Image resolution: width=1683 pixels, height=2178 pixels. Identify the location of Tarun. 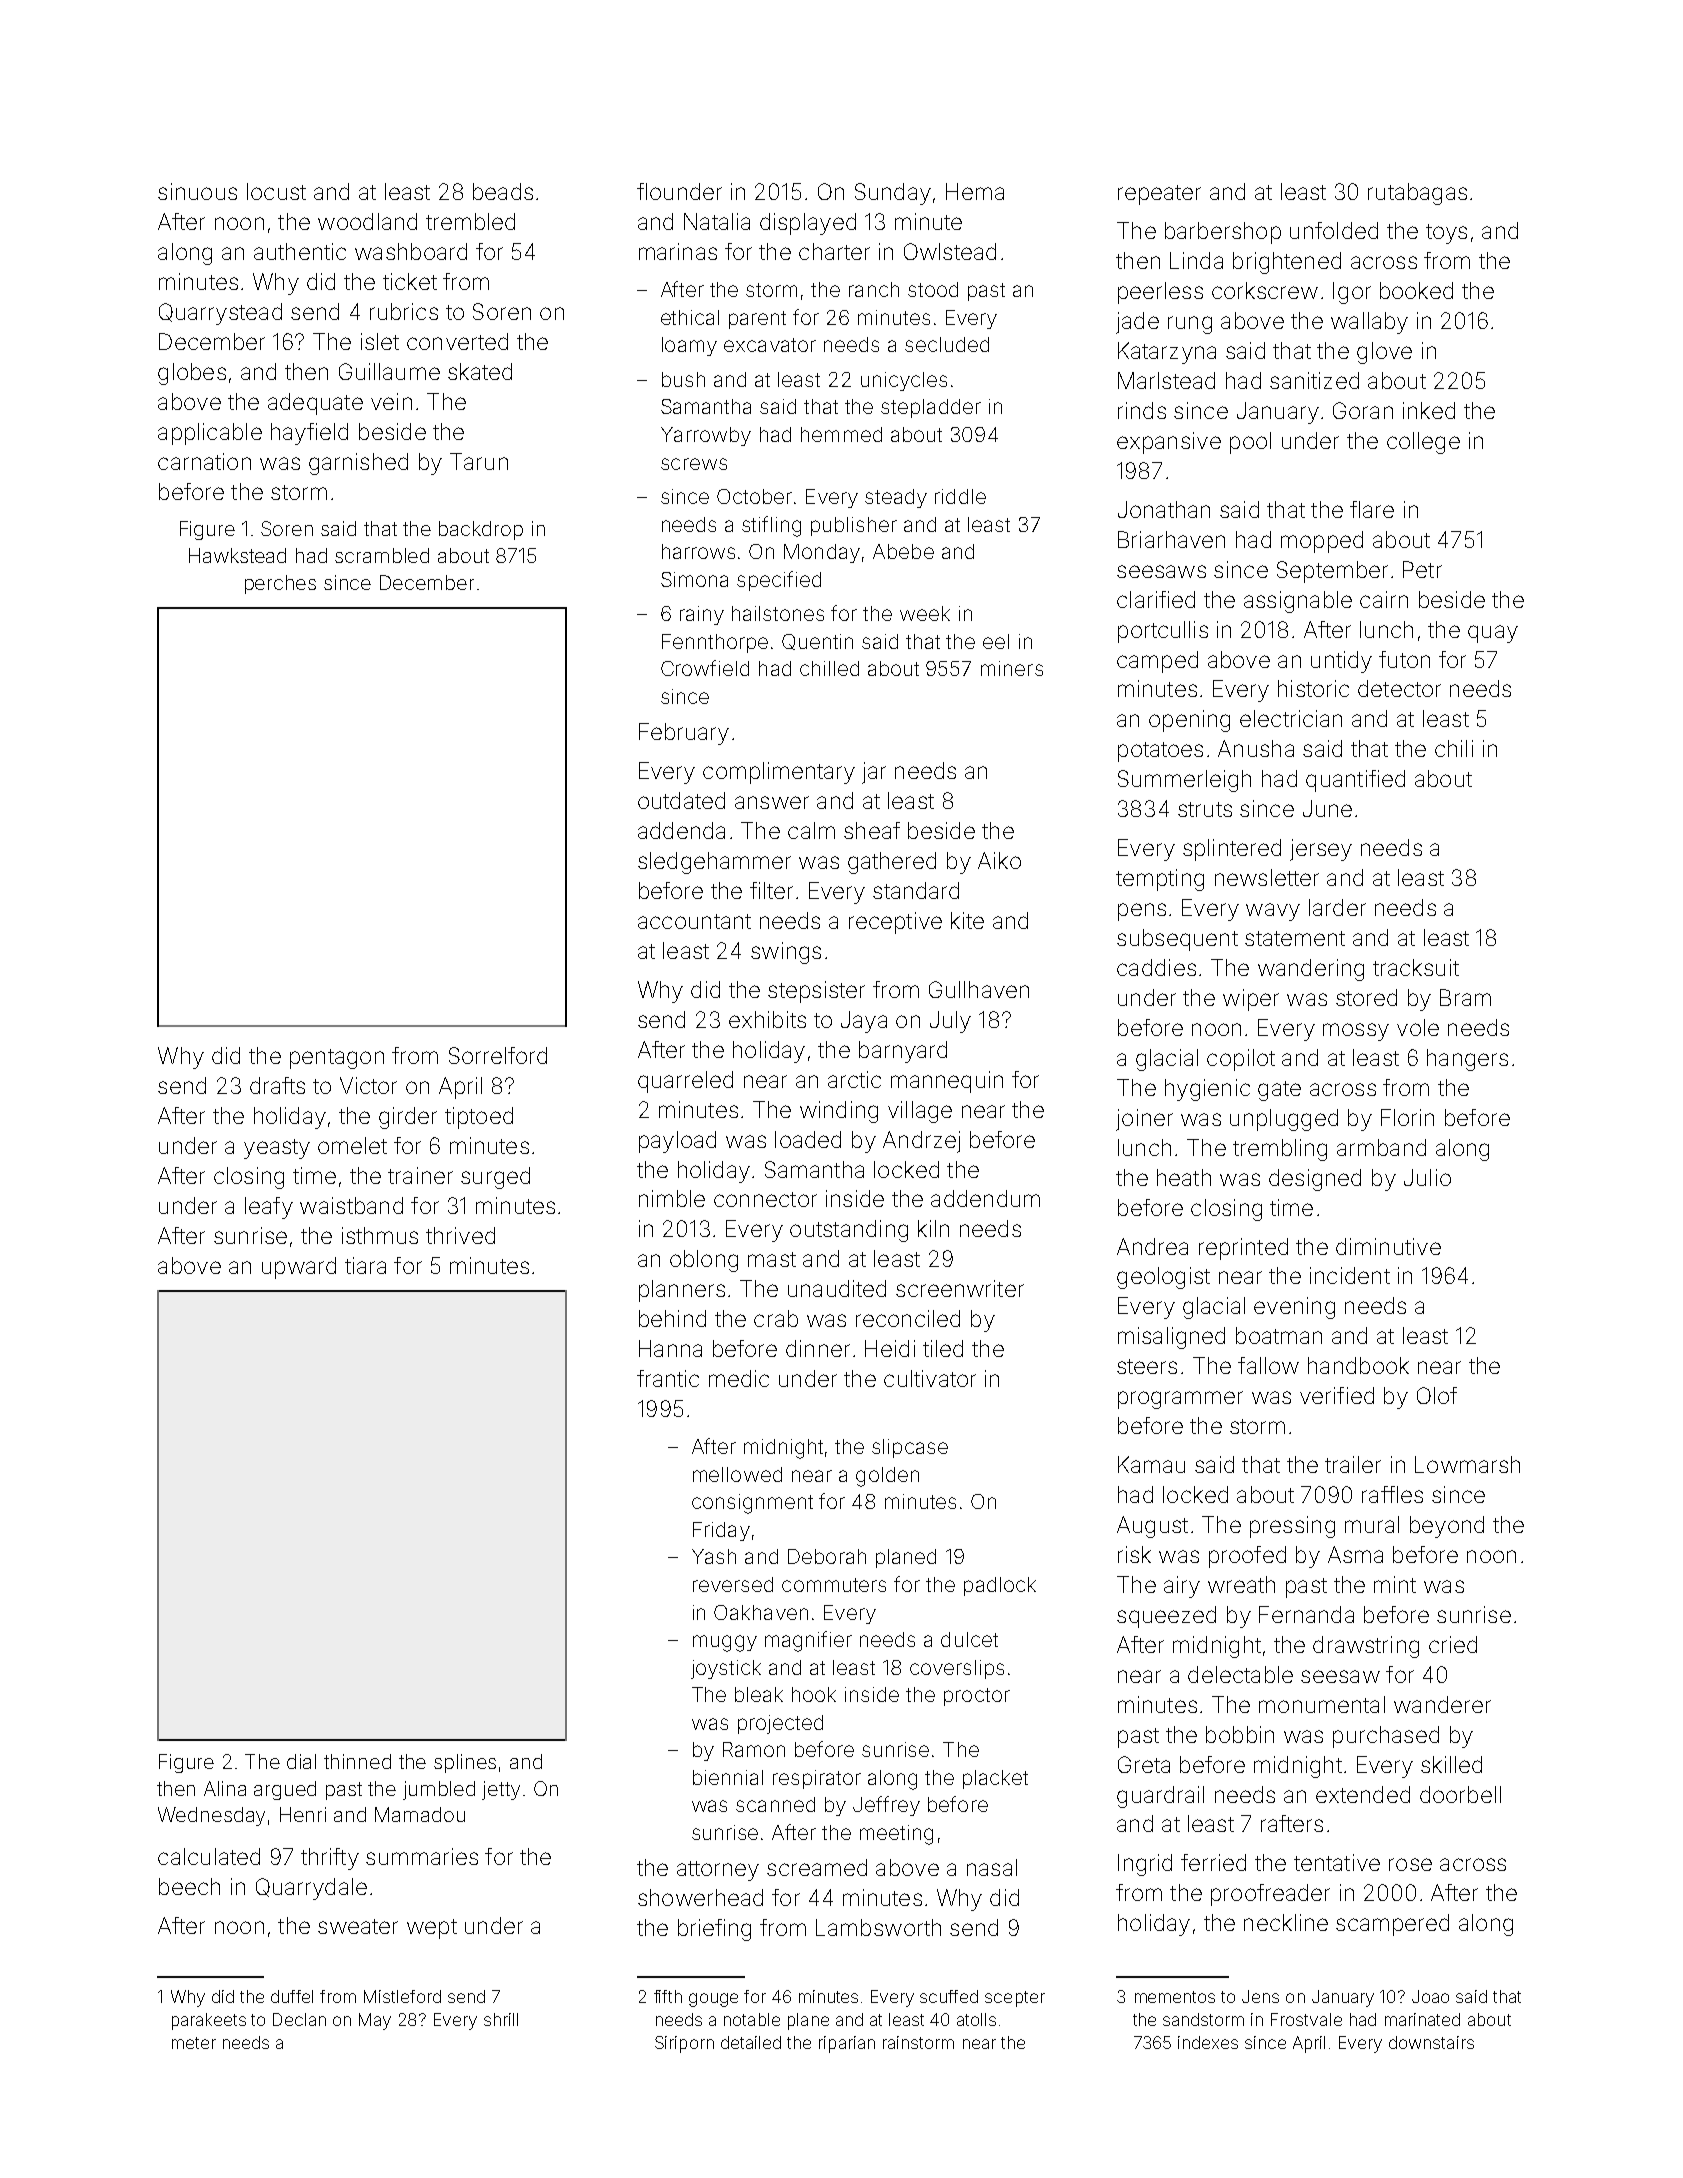
(479, 461).
